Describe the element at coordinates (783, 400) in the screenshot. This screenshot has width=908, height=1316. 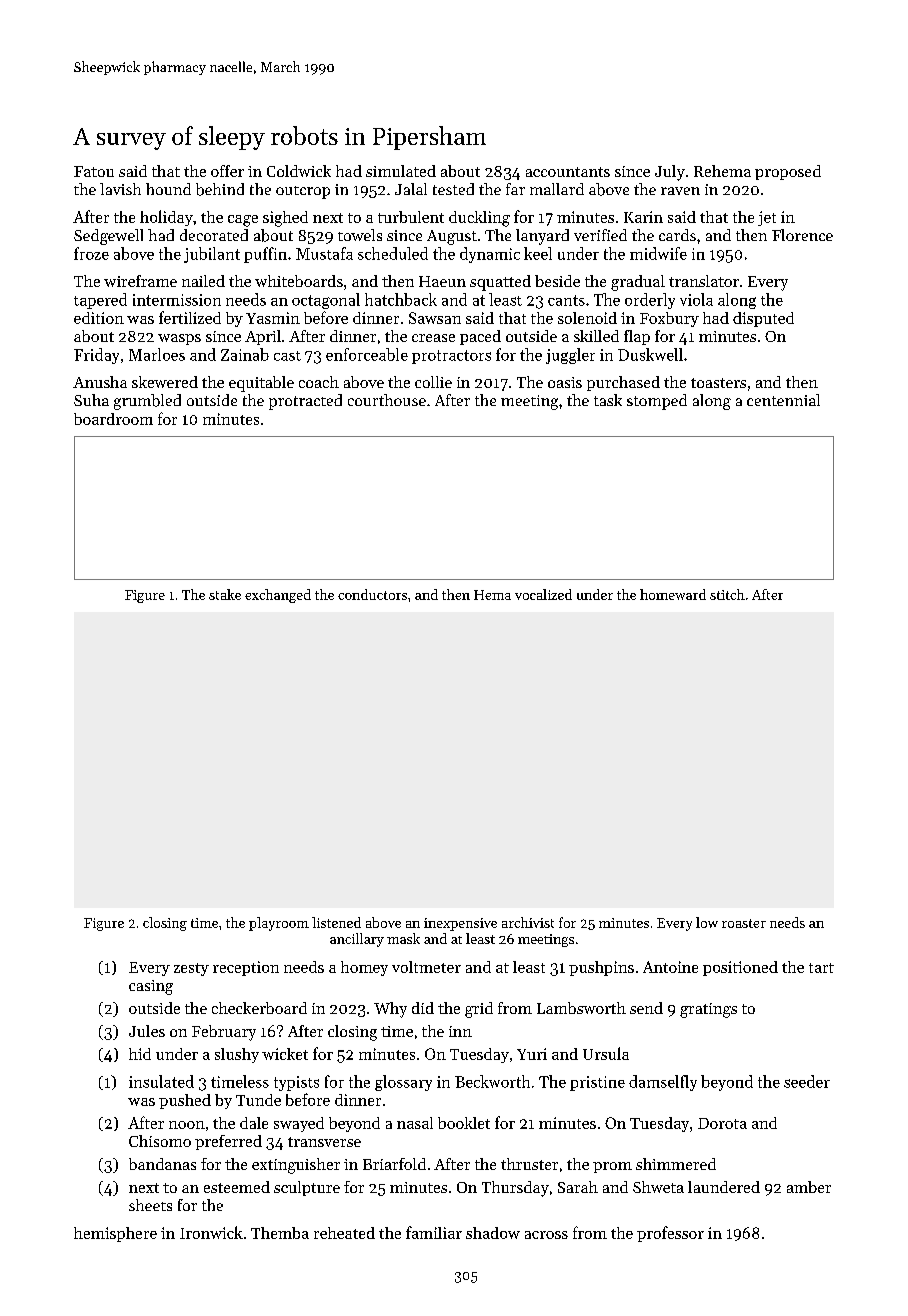
I see `centennial` at that location.
